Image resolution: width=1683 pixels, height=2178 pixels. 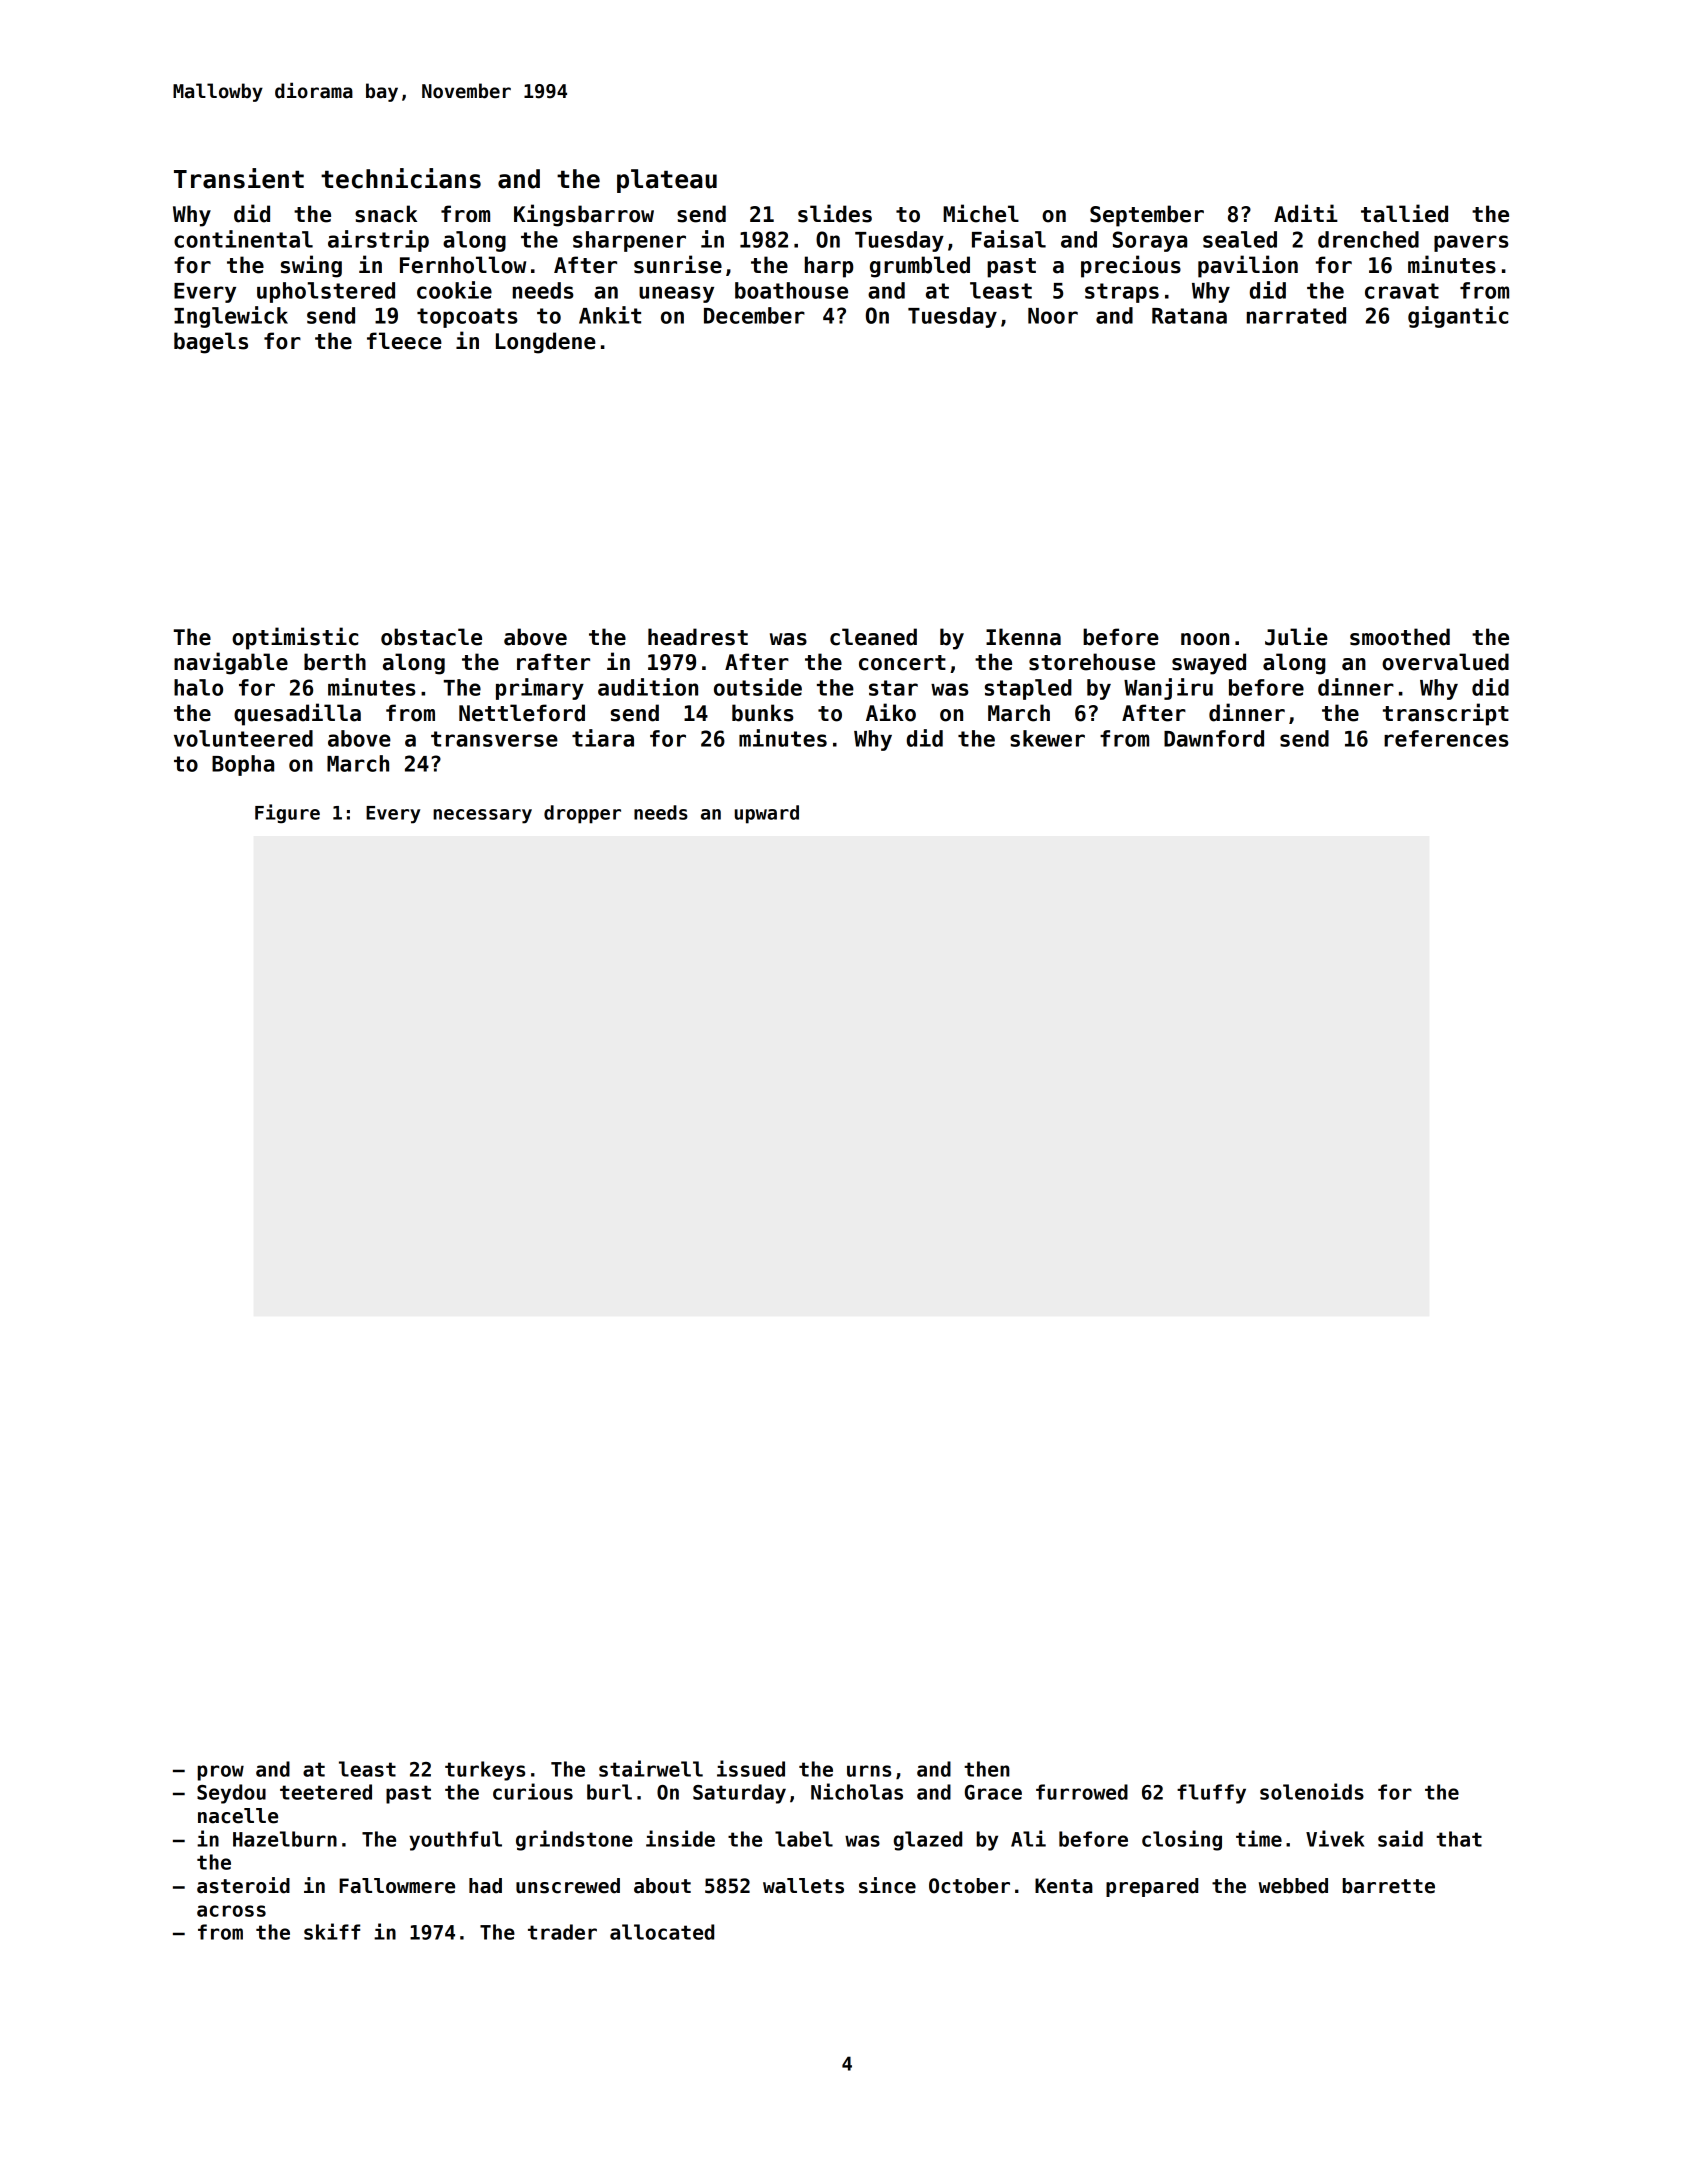 What do you see at coordinates (485, 1771) in the screenshot?
I see `turkeys` at bounding box center [485, 1771].
